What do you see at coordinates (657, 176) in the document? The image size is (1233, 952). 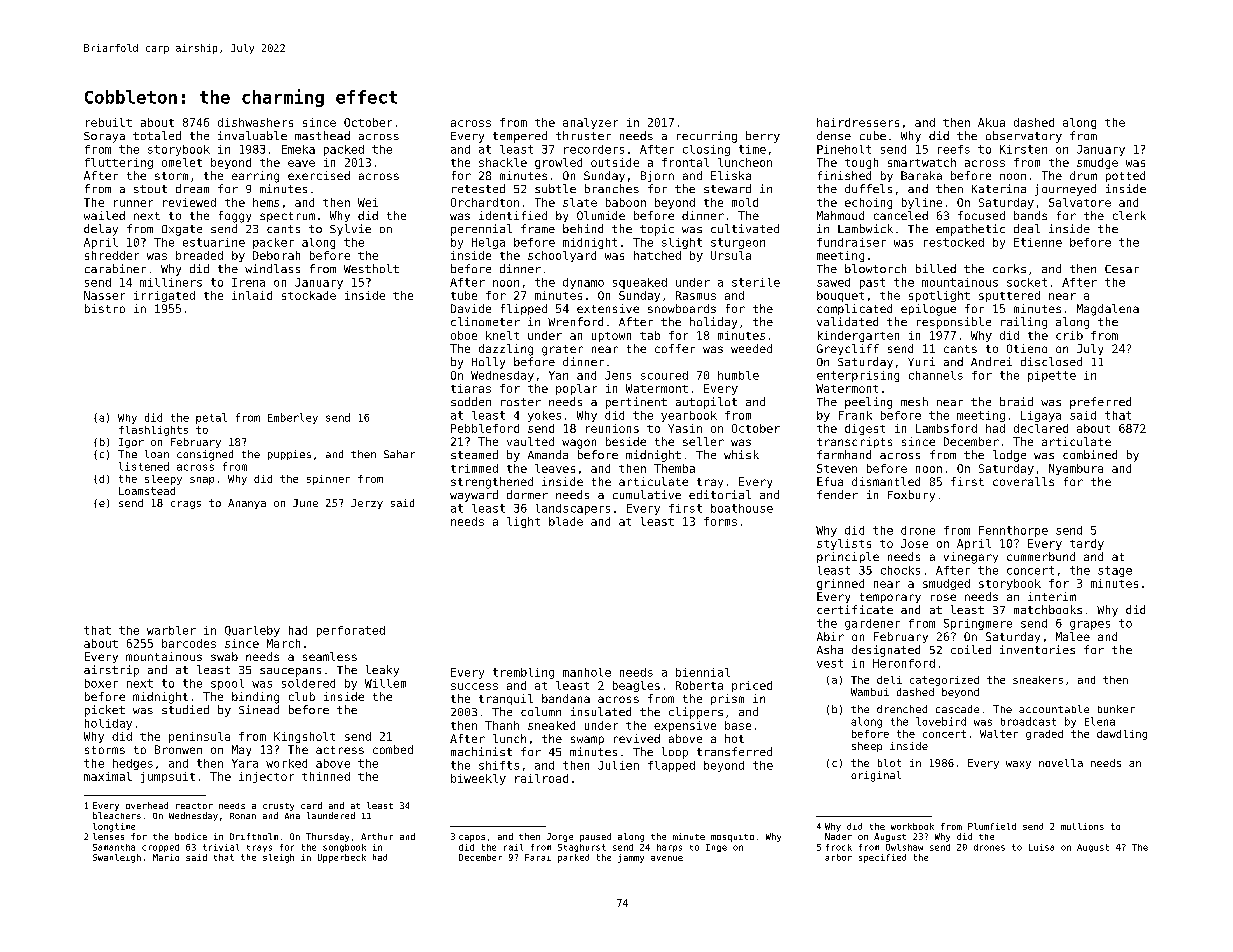 I see `Bjorn` at bounding box center [657, 176].
